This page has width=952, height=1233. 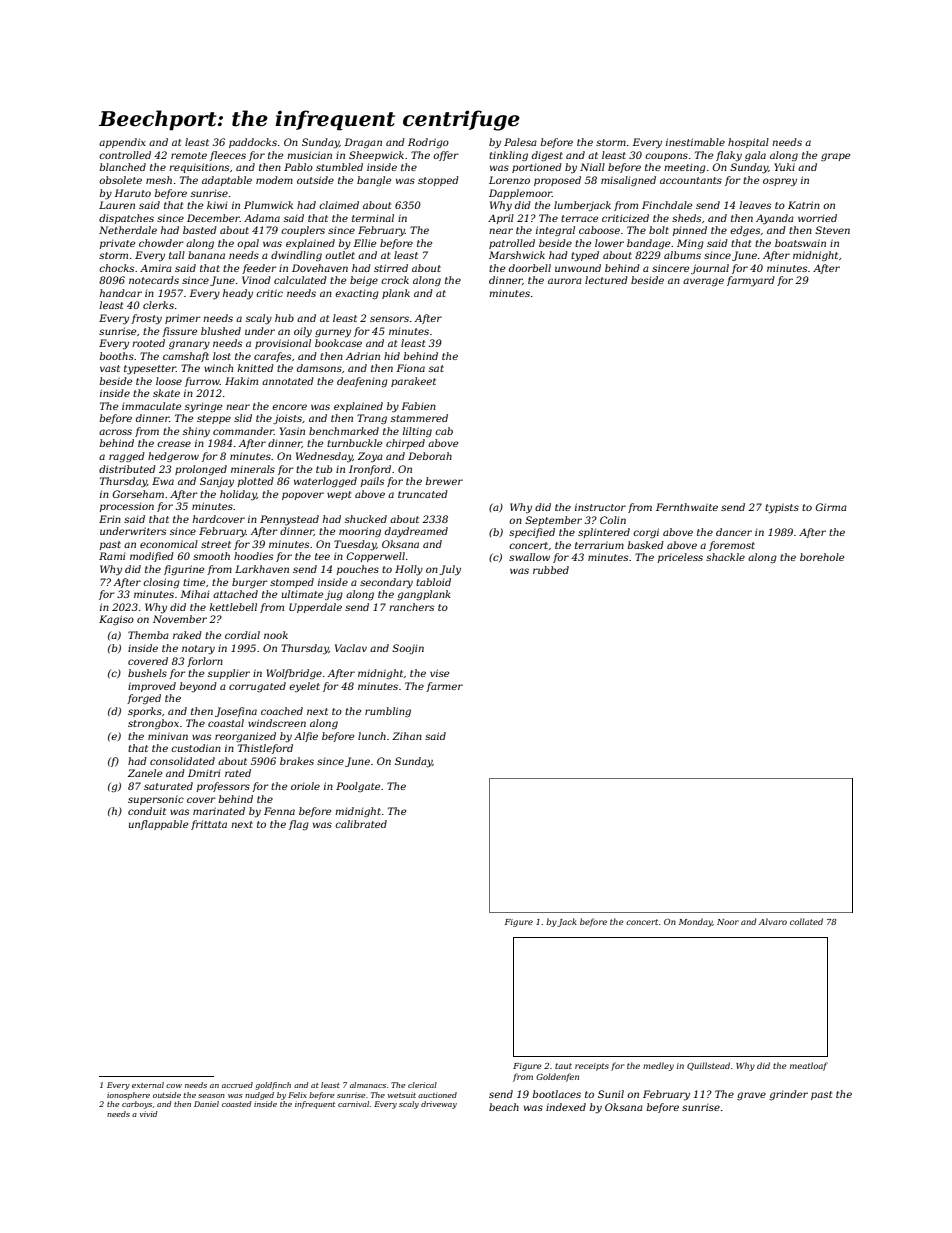 What do you see at coordinates (553, 521) in the page?
I see `September` at bounding box center [553, 521].
